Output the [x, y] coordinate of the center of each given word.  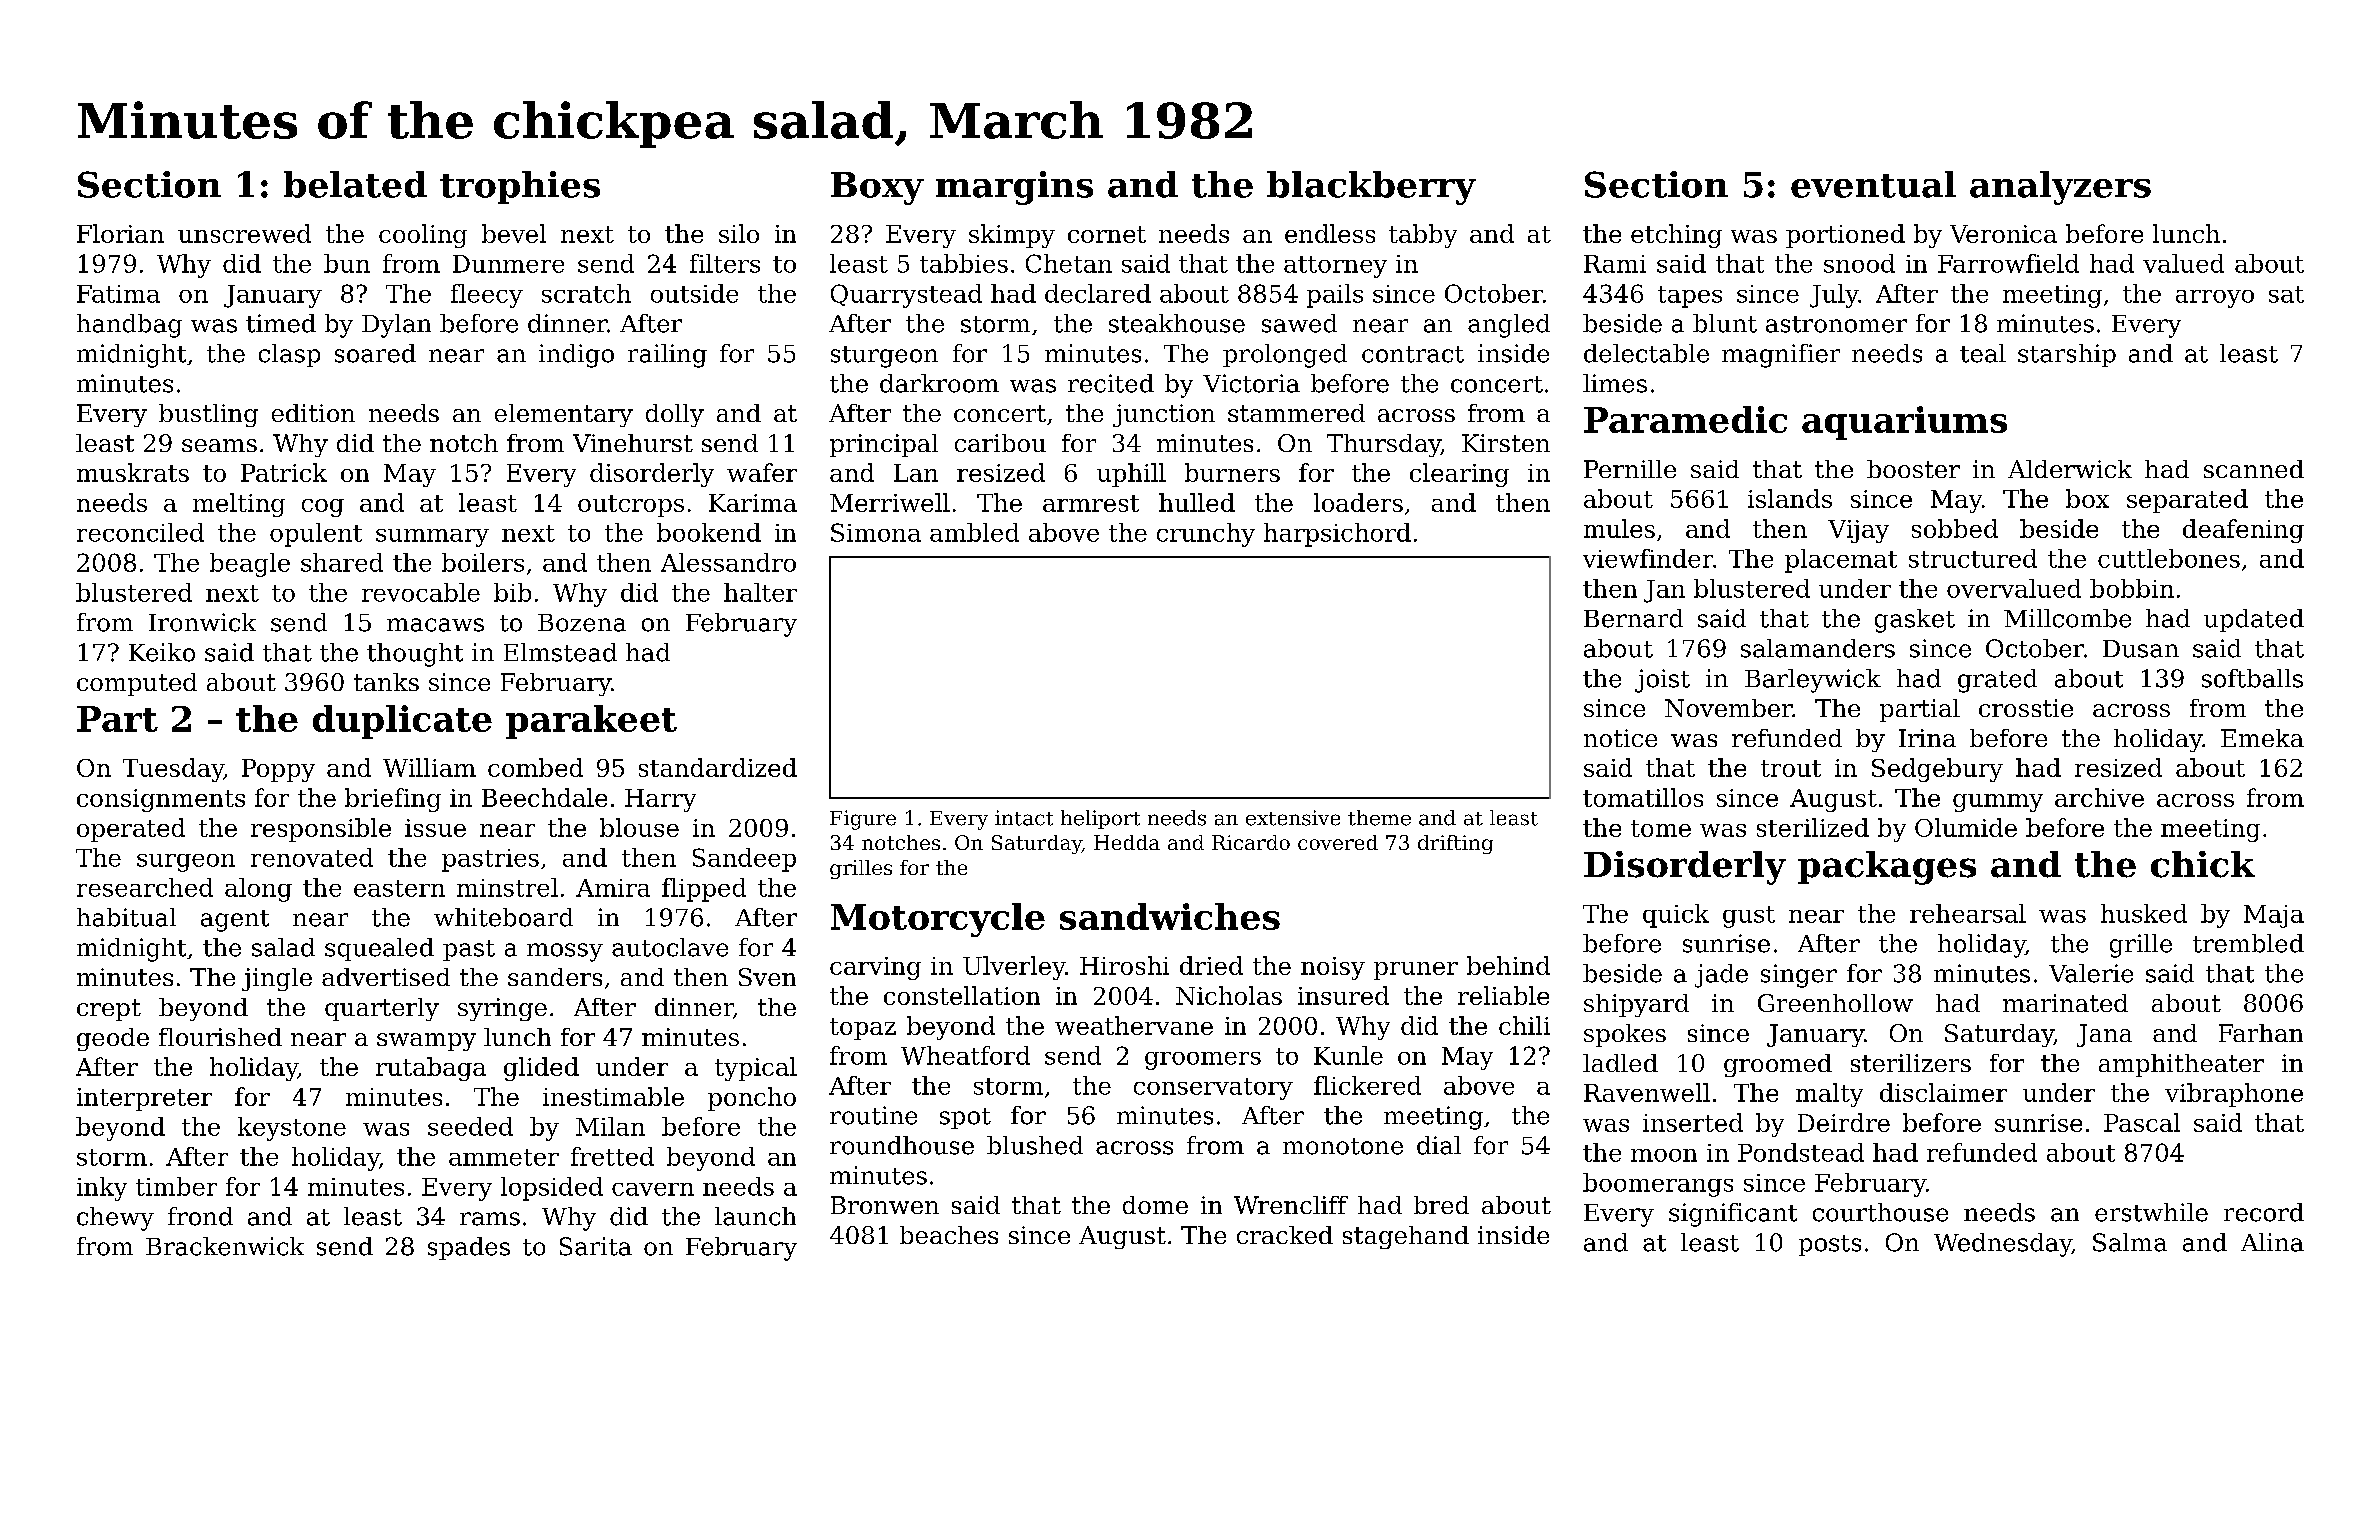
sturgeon [884, 357]
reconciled [140, 532]
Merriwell [890, 502]
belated [355, 184]
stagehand [1406, 1237]
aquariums [1904, 423]
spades [469, 1248]
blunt [1725, 323]
